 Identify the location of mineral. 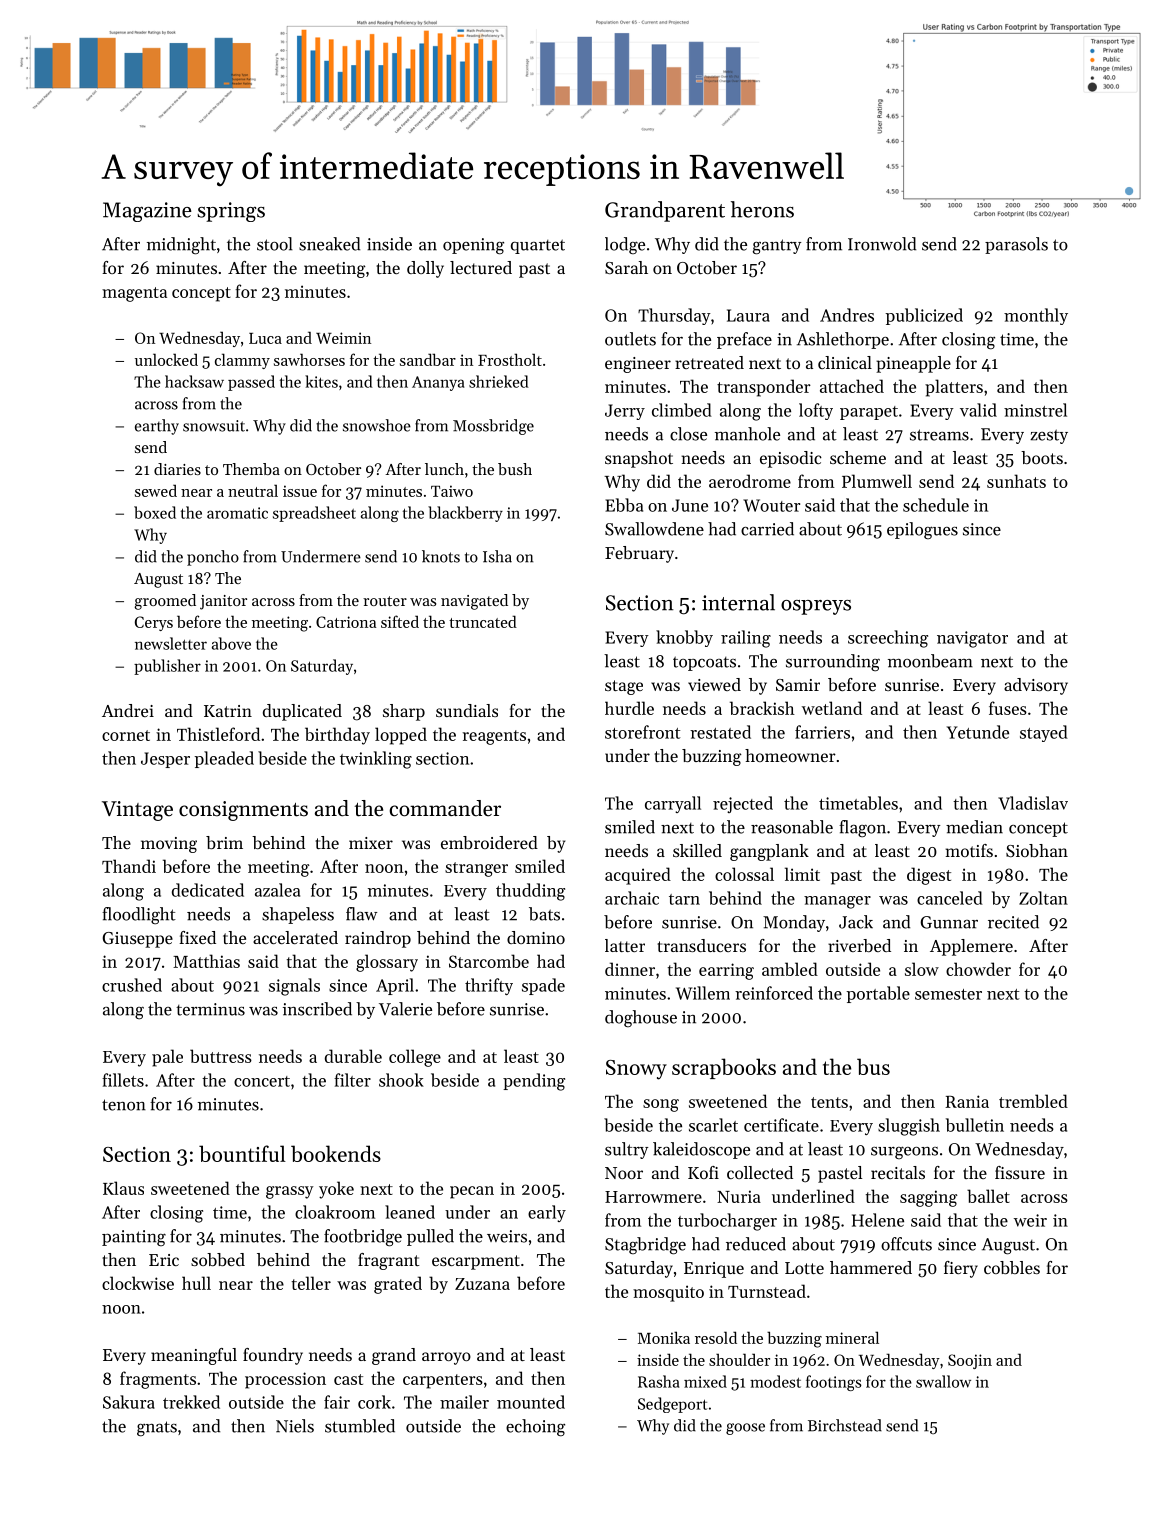
(852, 1337).
